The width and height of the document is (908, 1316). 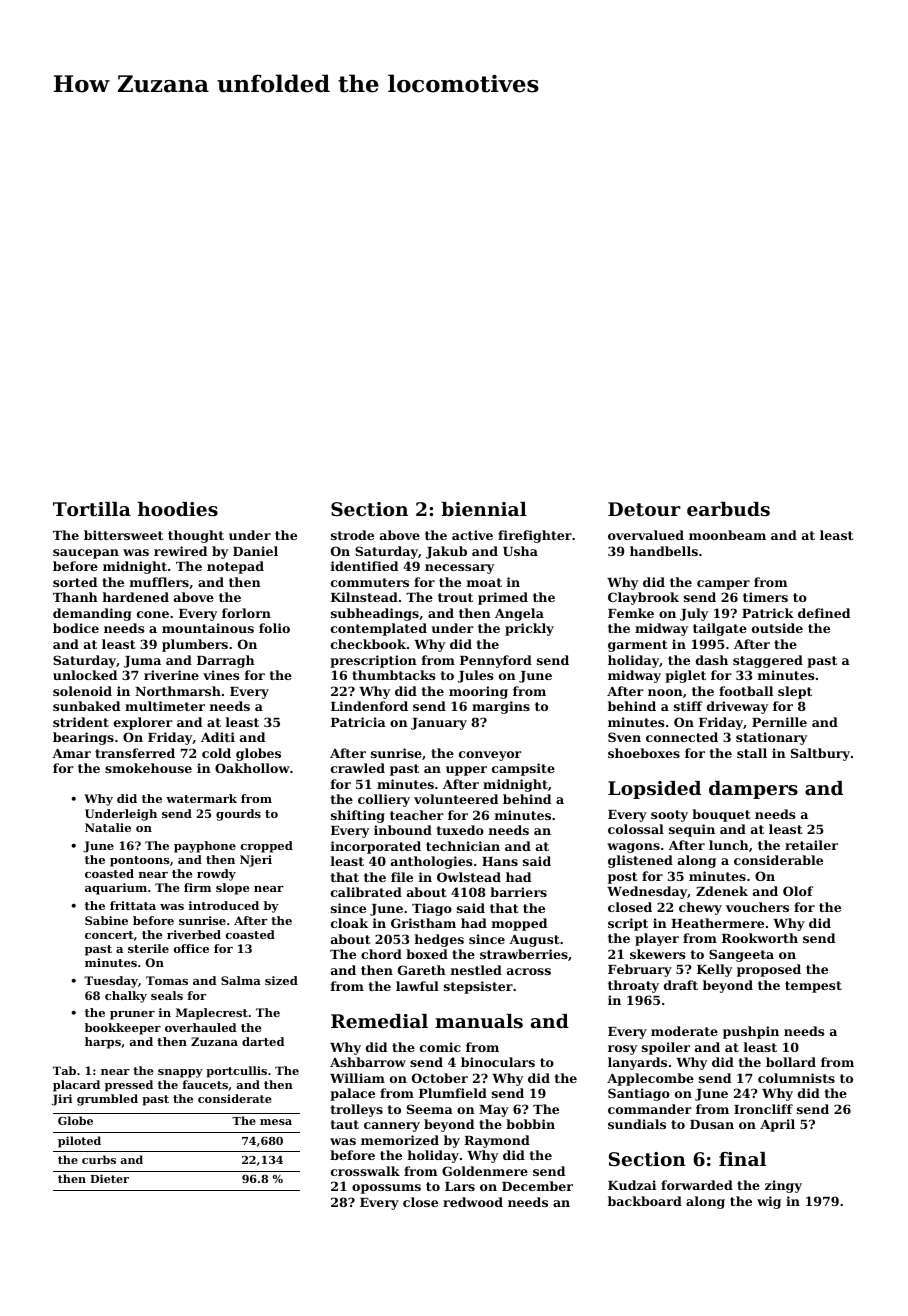 I want to click on riverbed, so click(x=194, y=934).
